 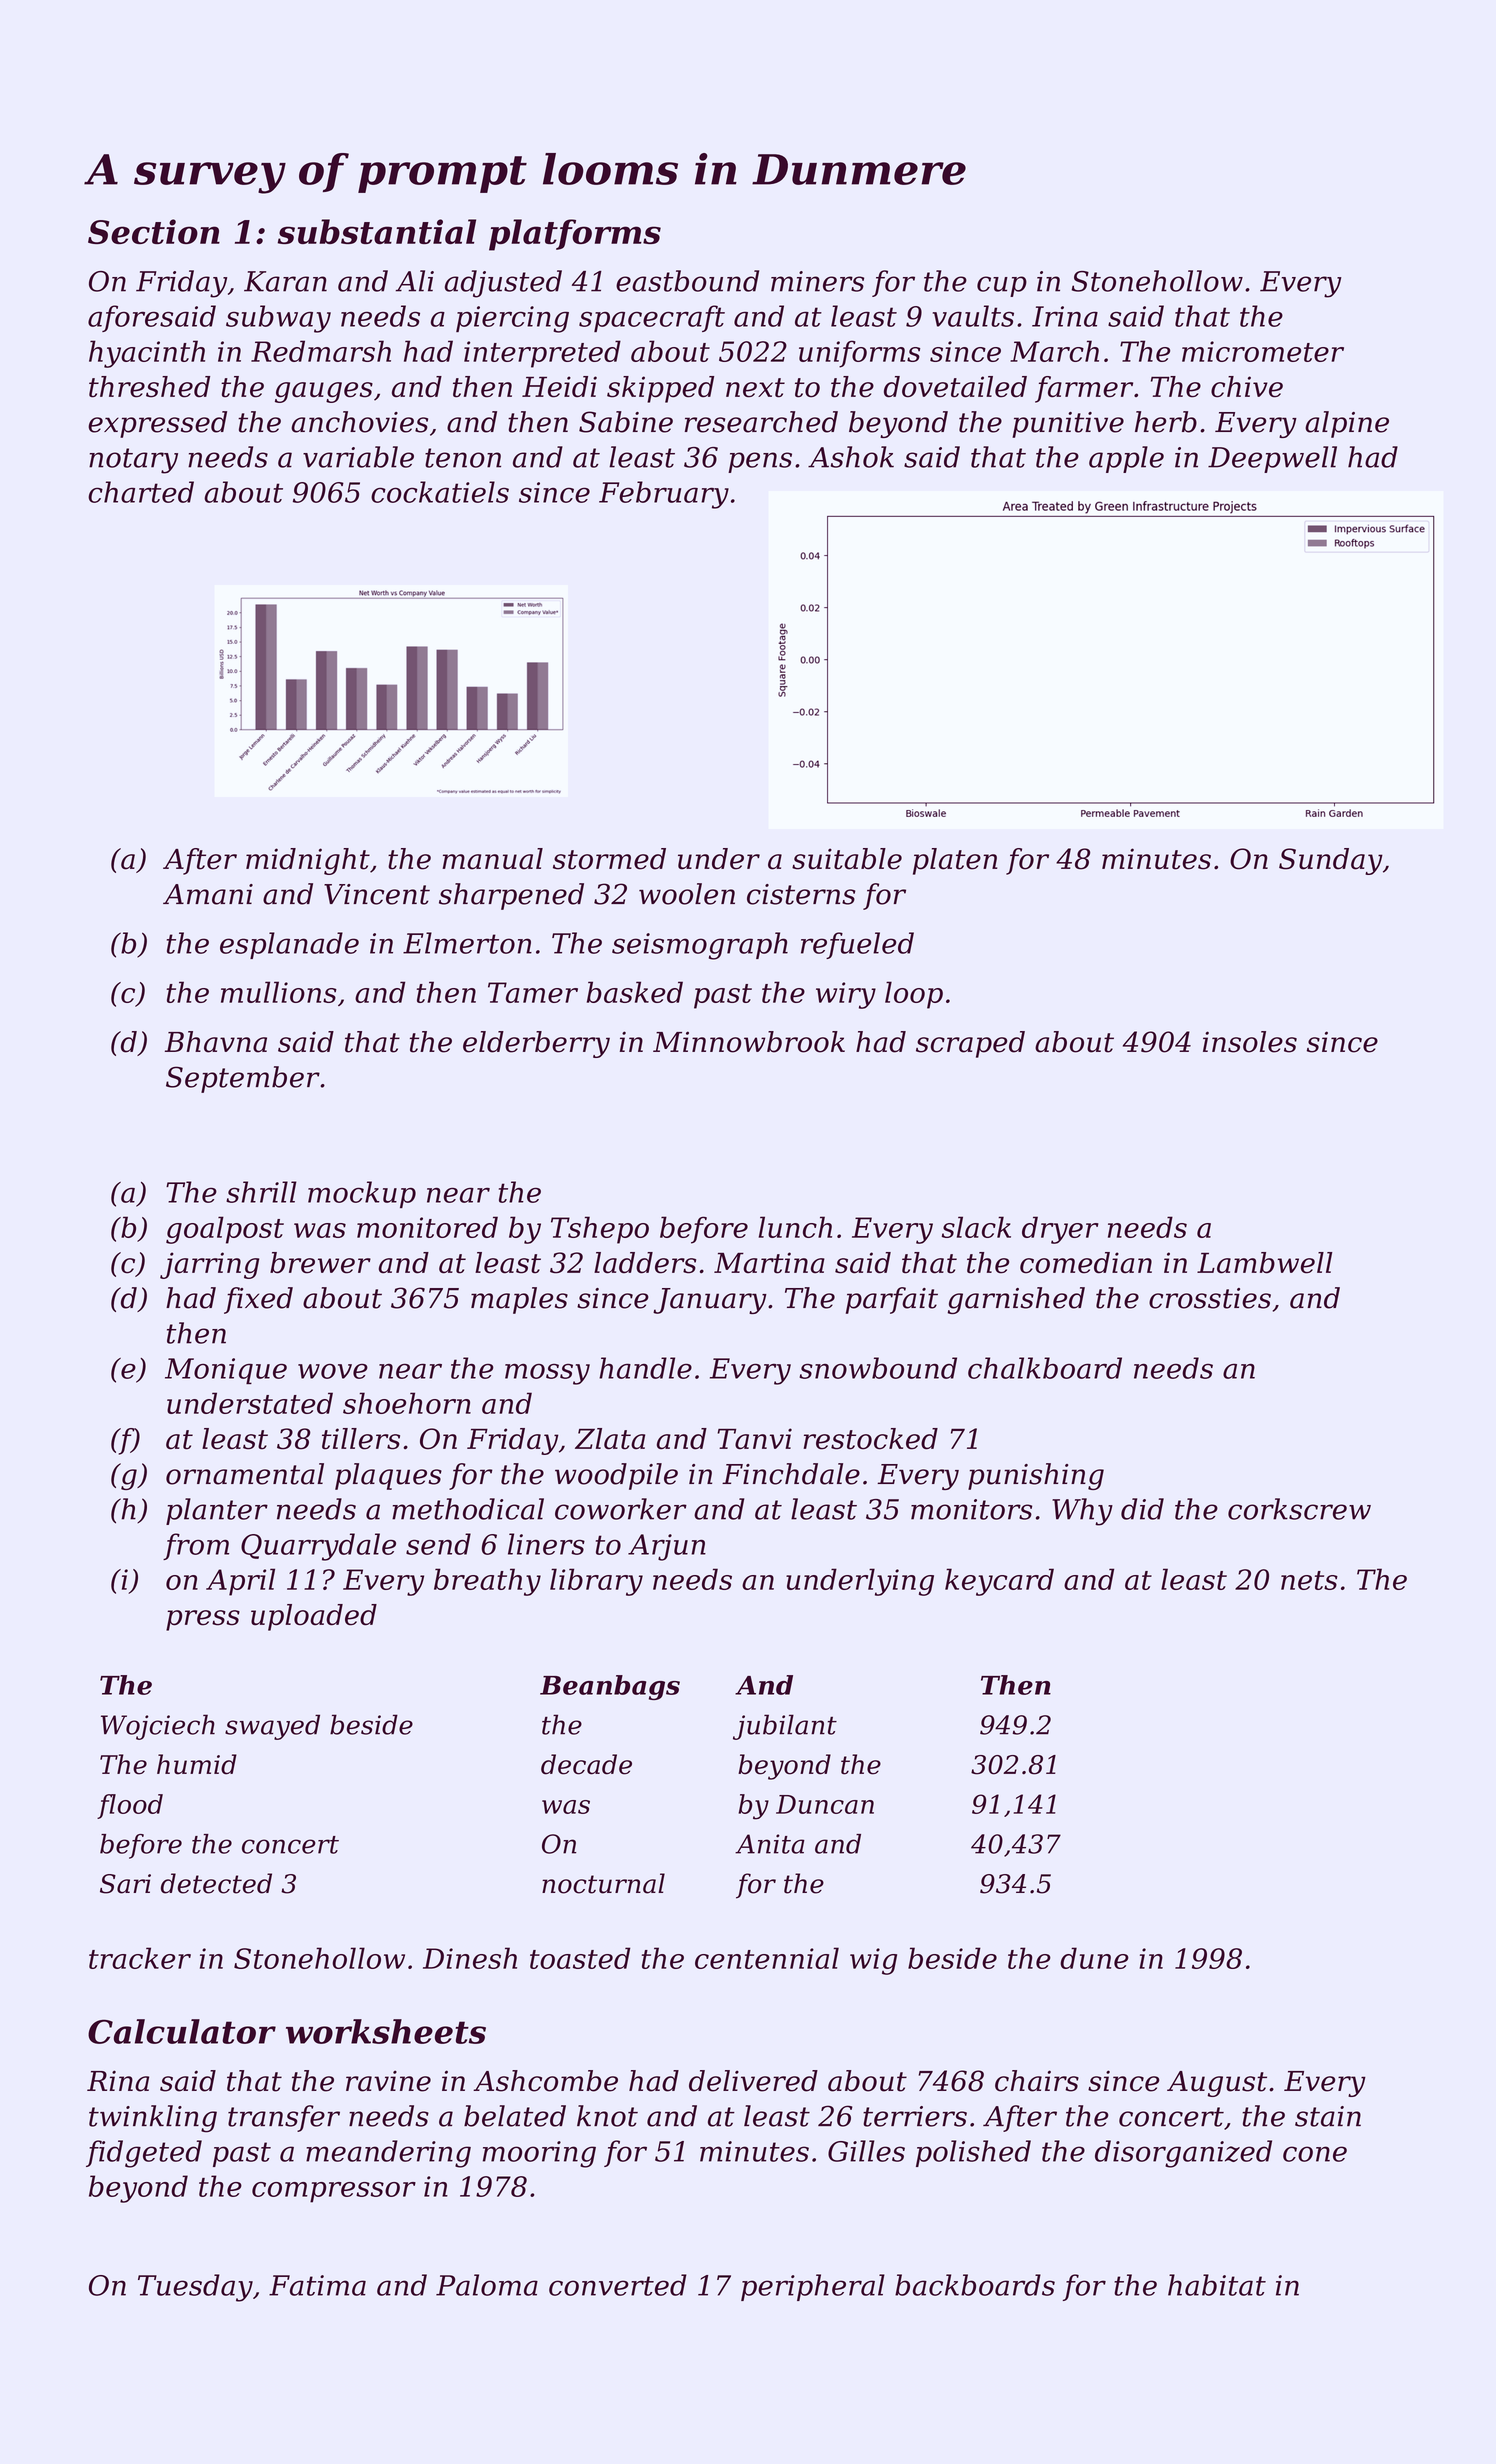 I want to click on platen, so click(x=955, y=861).
